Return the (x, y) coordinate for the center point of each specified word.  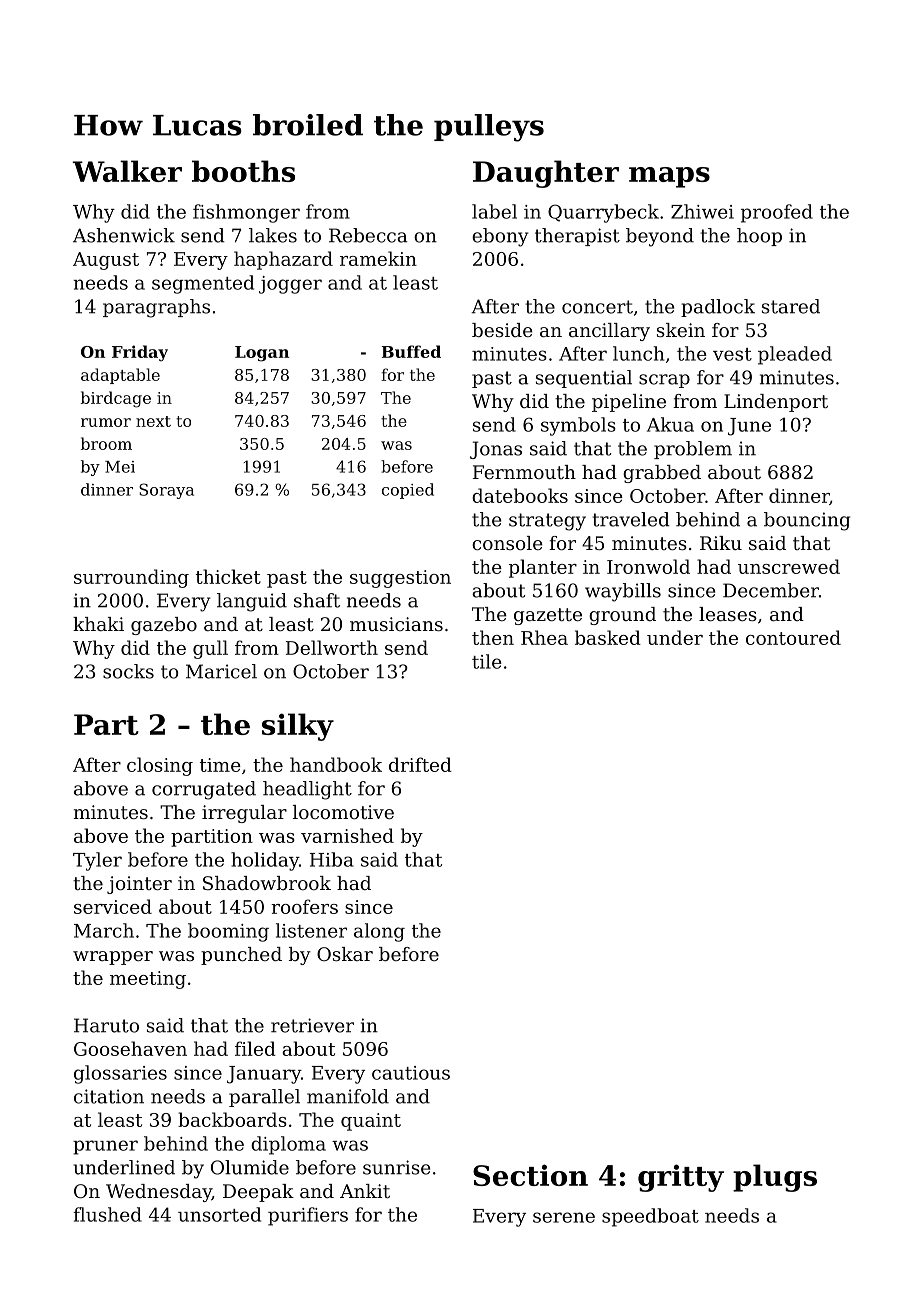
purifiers (308, 1216)
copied (408, 491)
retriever (312, 1025)
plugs (775, 1178)
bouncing (807, 521)
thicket (228, 576)
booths (243, 171)
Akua (670, 424)
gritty (681, 1178)
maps (669, 177)
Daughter (546, 174)
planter (543, 568)
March (104, 930)
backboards (232, 1119)
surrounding (131, 578)
